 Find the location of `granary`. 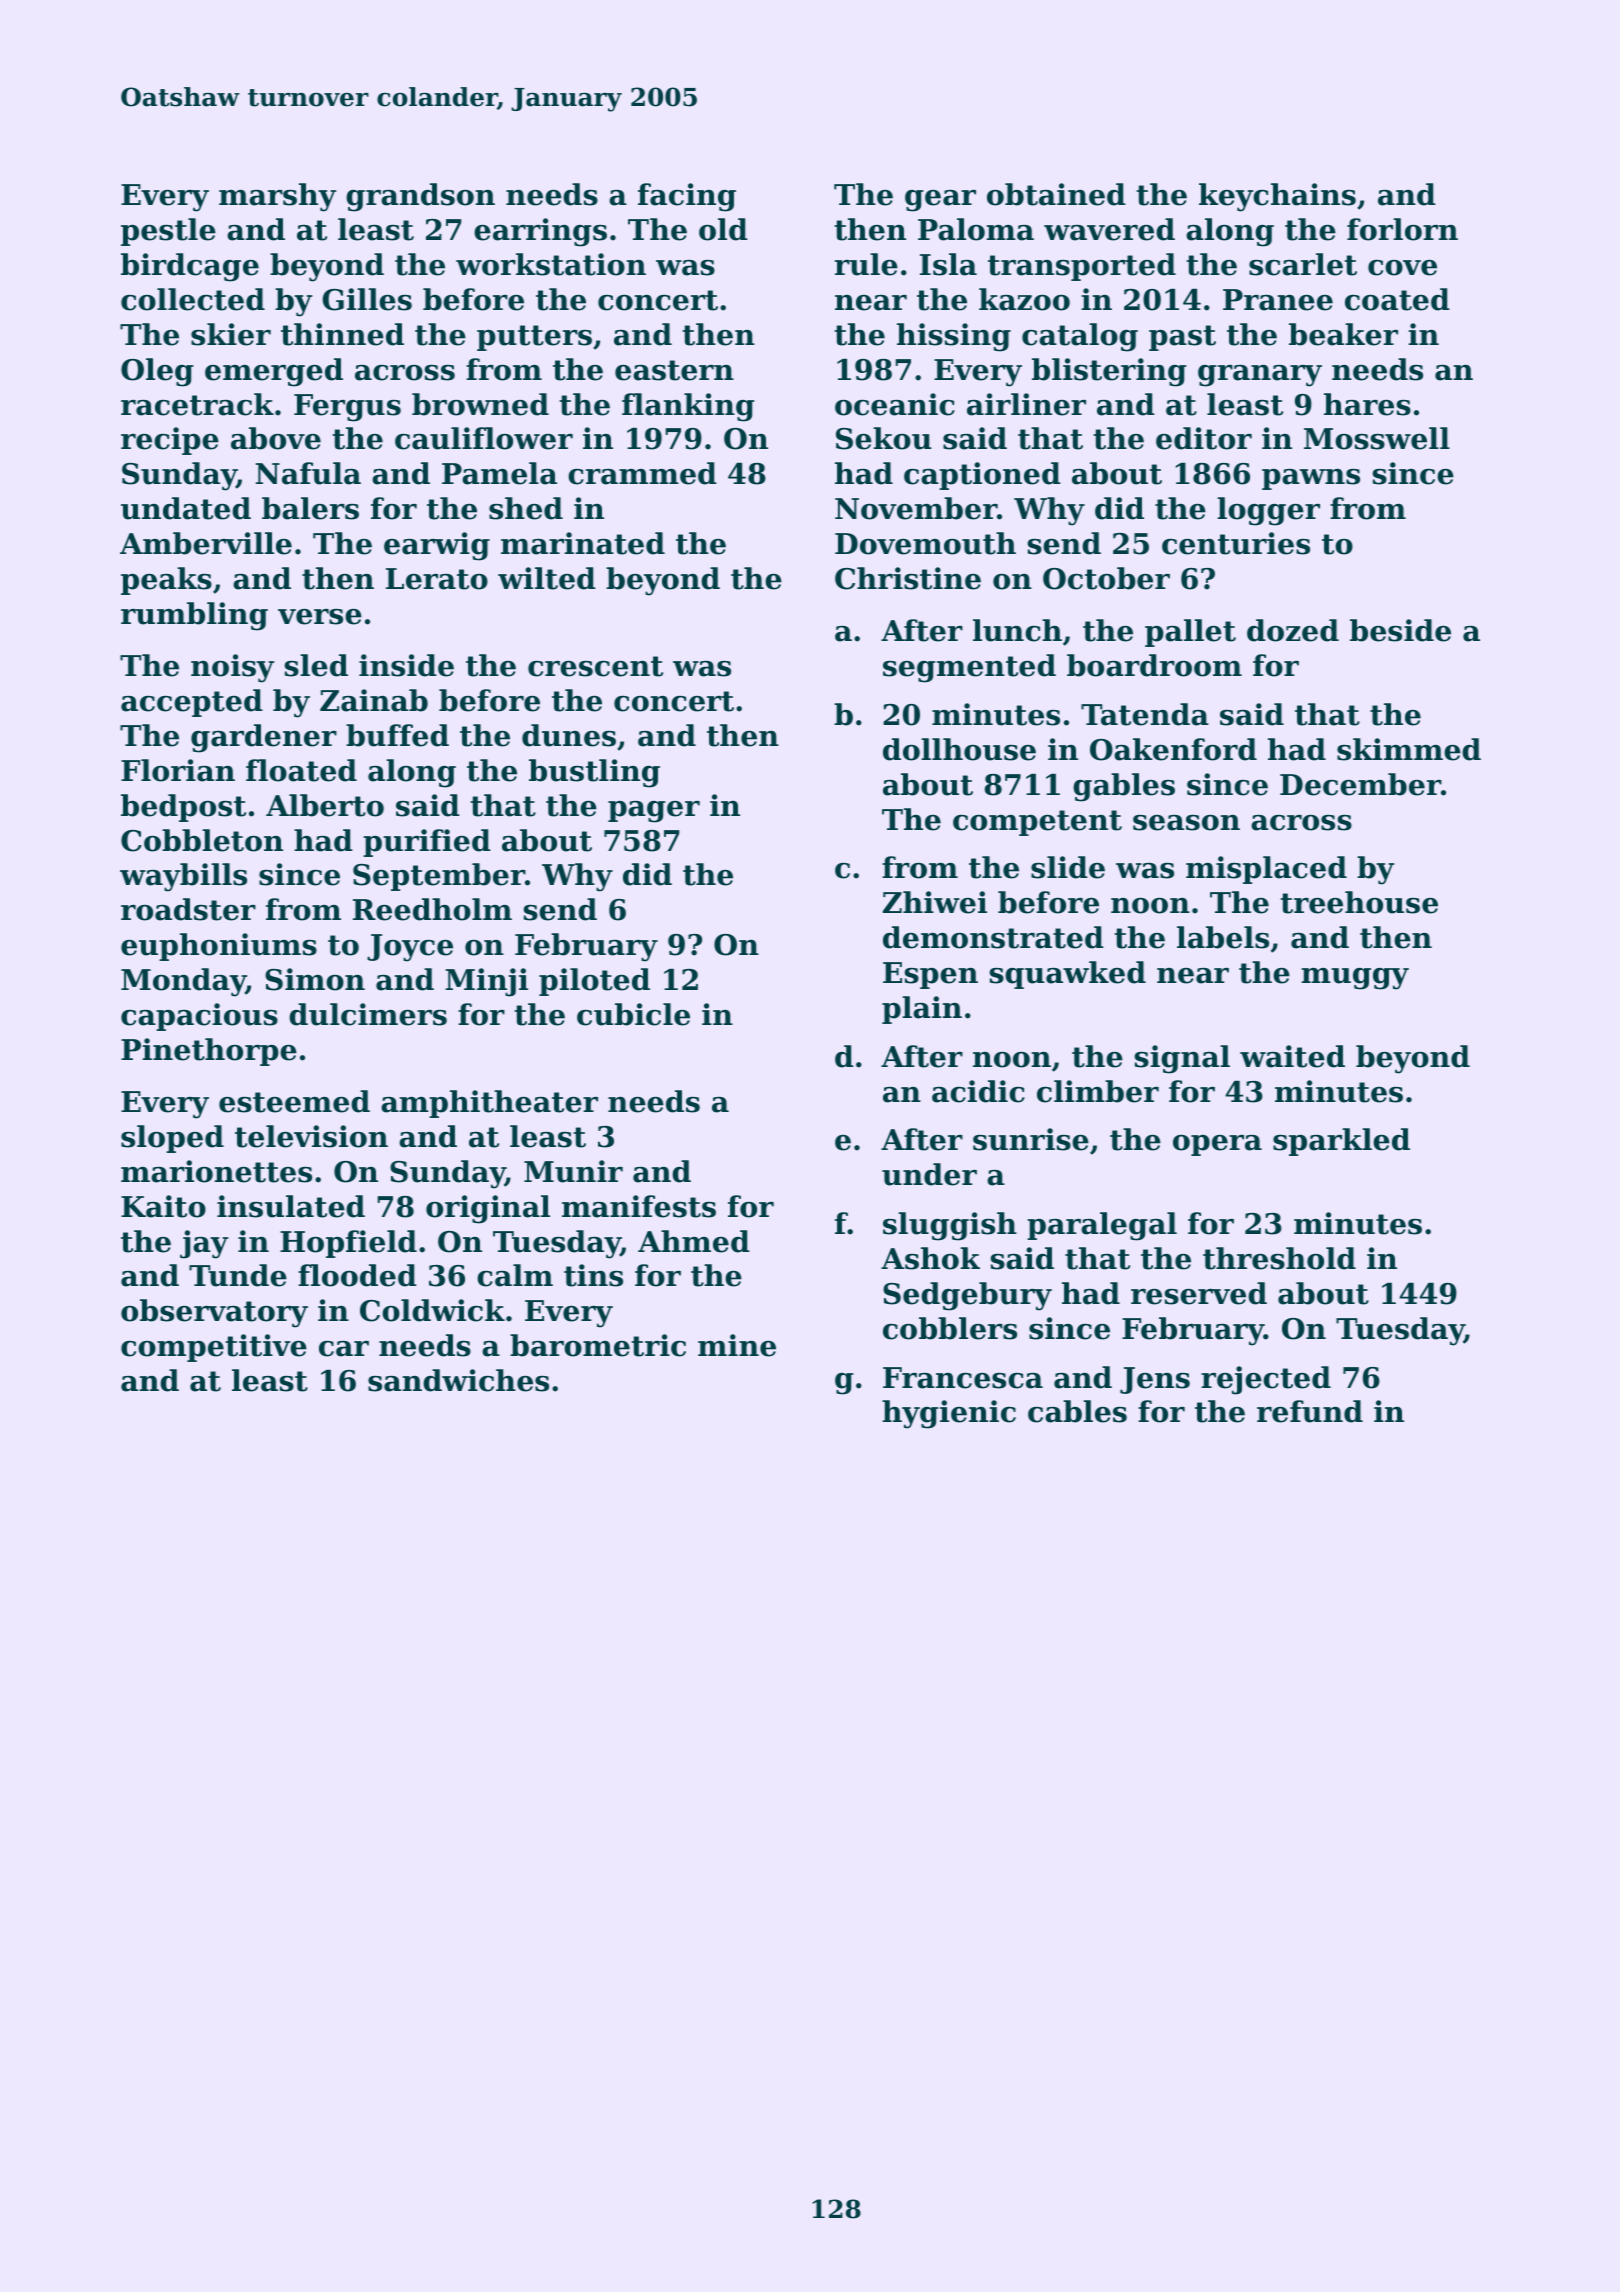

granary is located at coordinates (1260, 376).
